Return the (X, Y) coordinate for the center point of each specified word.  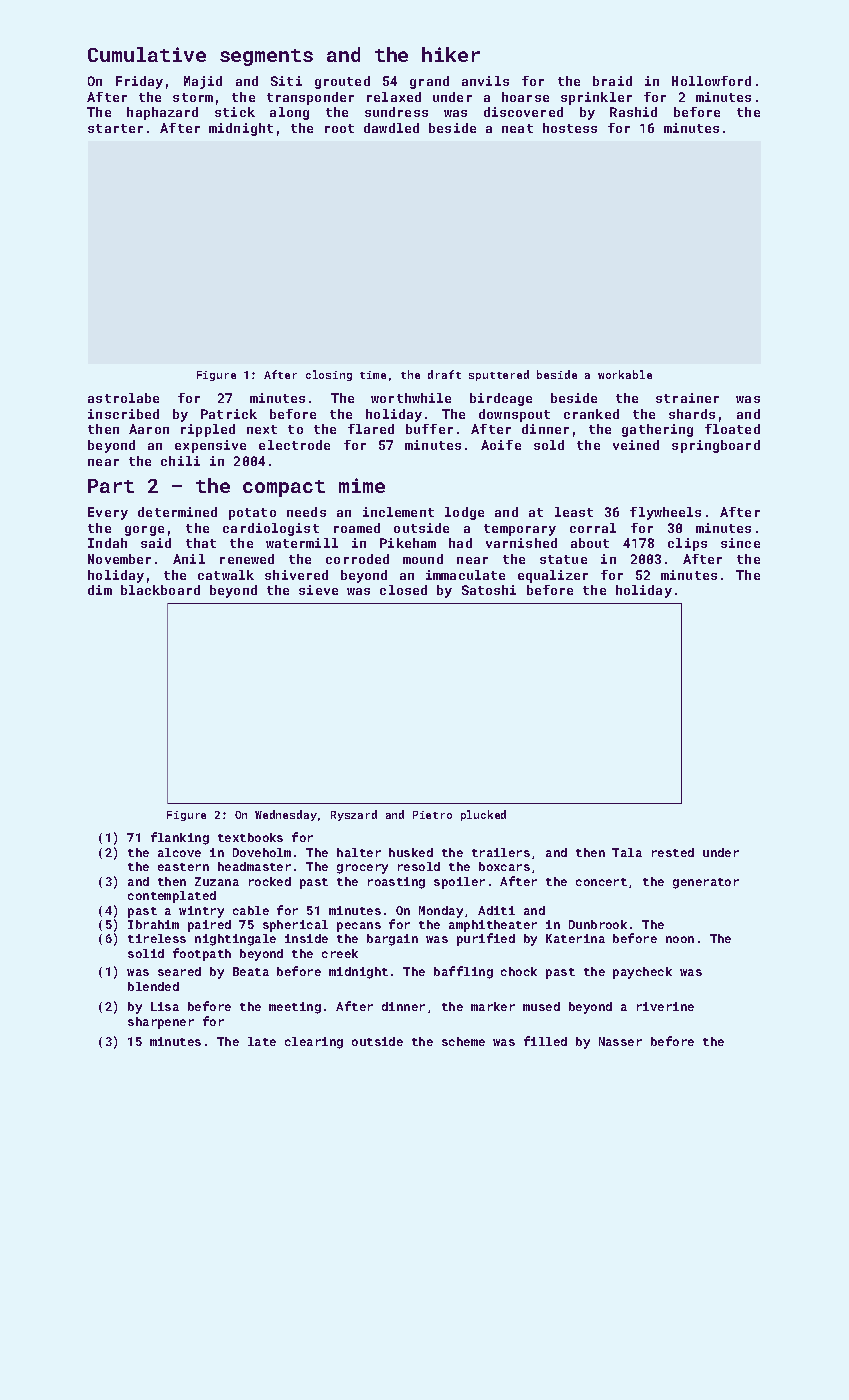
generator (706, 883)
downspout (514, 415)
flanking (180, 838)
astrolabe (123, 398)
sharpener (161, 1023)
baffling (463, 972)
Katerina (575, 938)
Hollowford (711, 81)
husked (411, 852)
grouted (342, 82)
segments (266, 57)
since (740, 543)
